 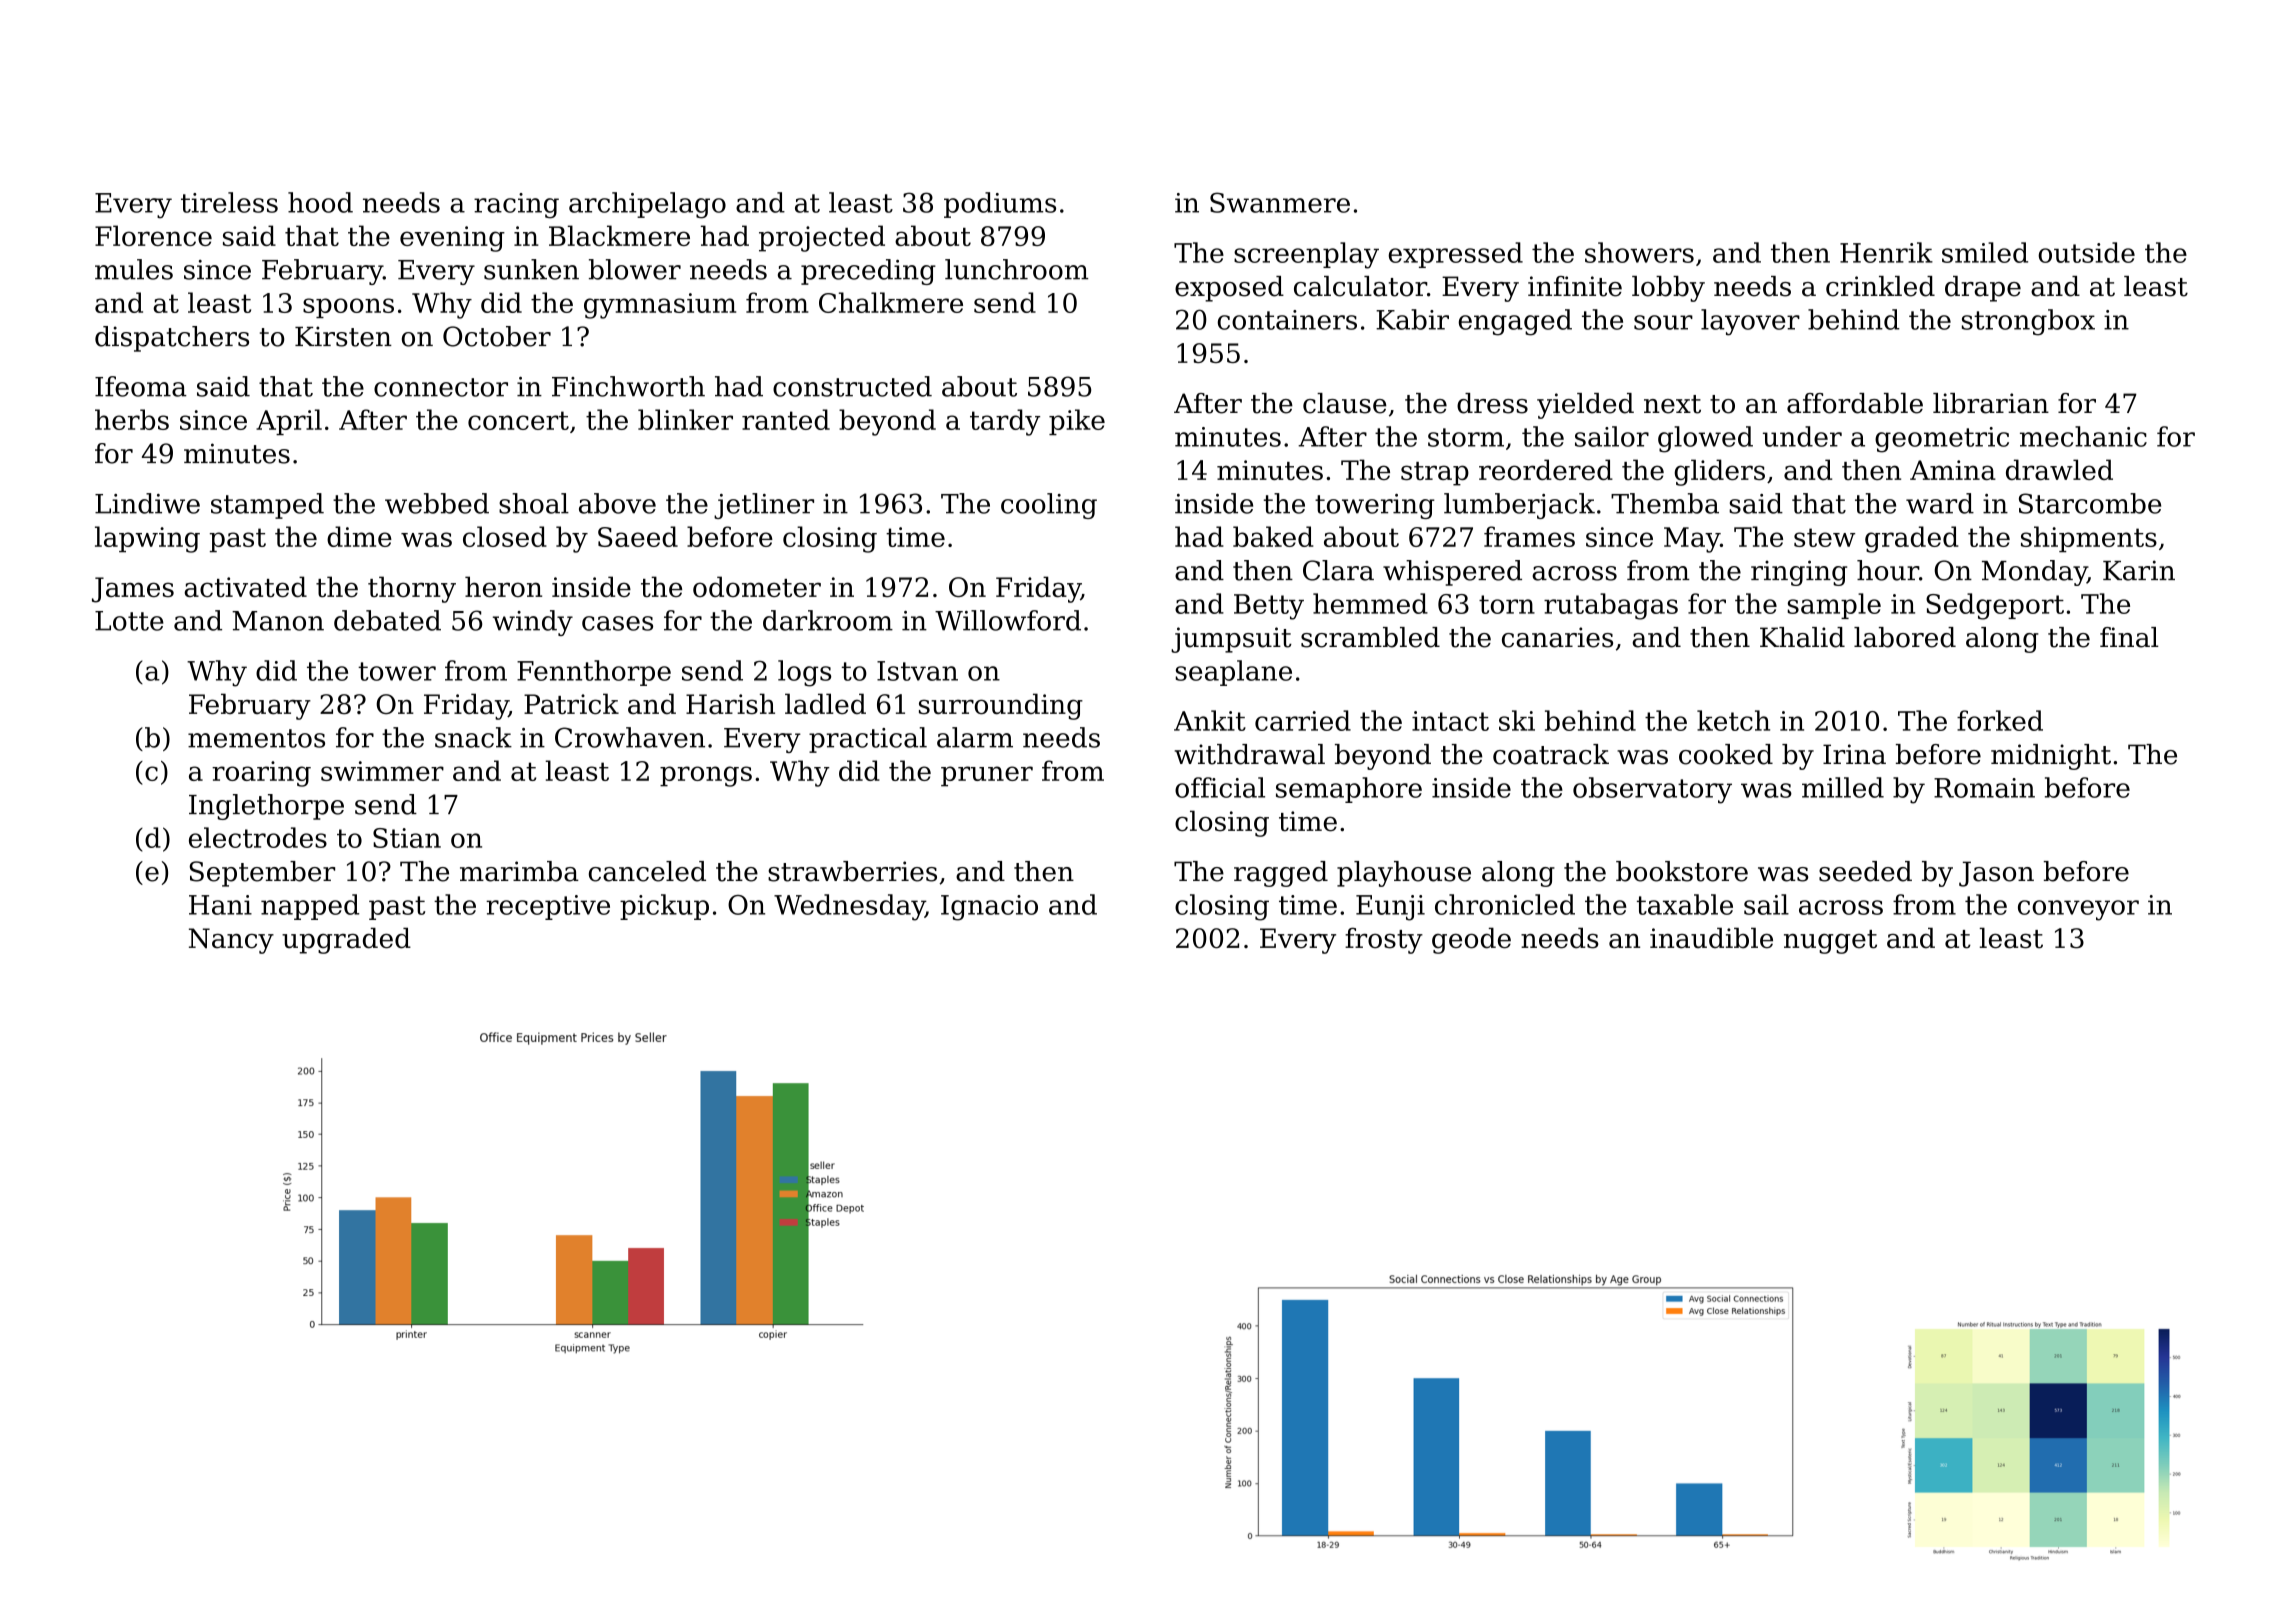 I want to click on Clara, so click(x=1338, y=570).
